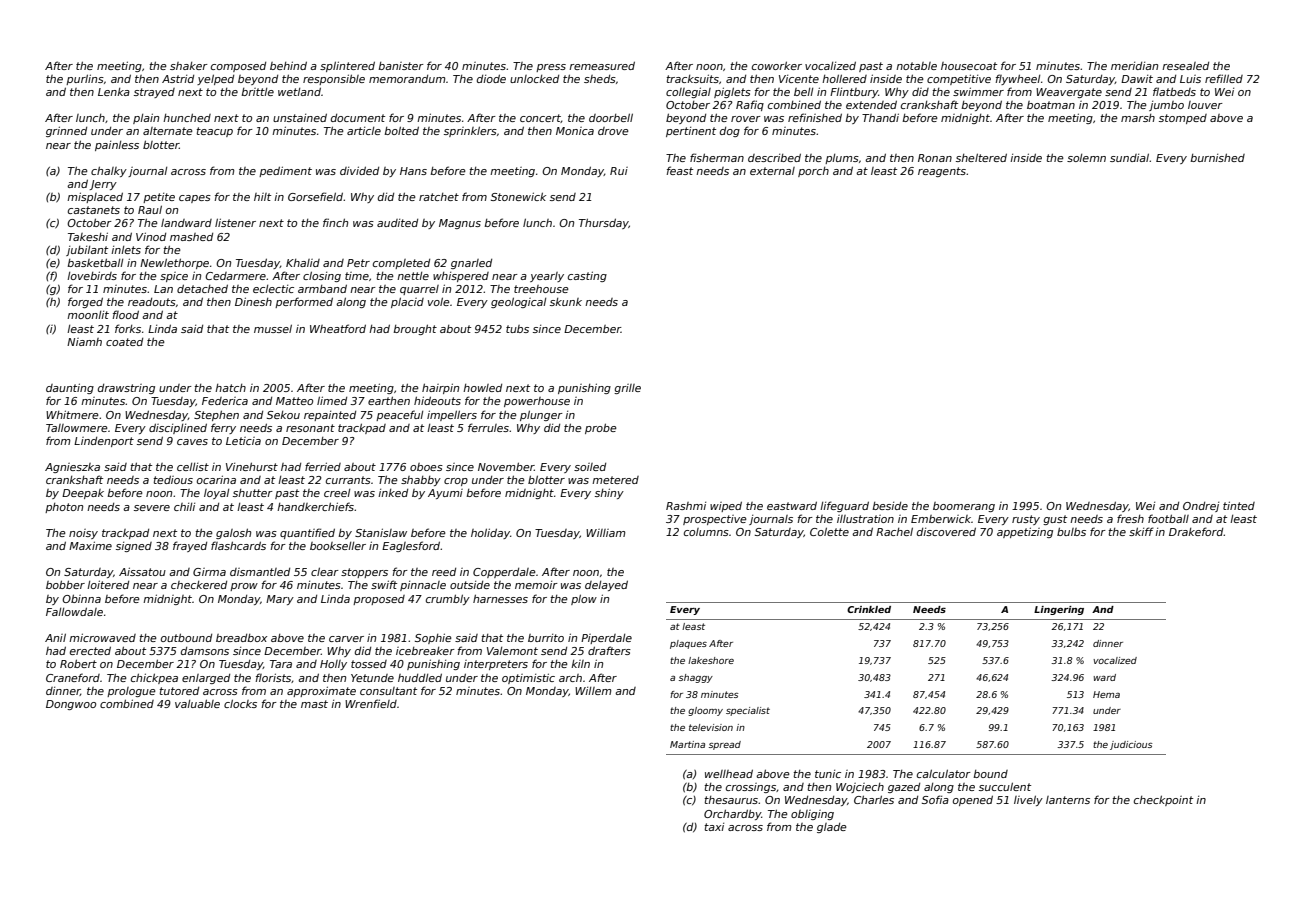 This screenshot has height=924, width=1308. Describe the element at coordinates (686, 506) in the screenshot. I see `Rashmi` at that location.
